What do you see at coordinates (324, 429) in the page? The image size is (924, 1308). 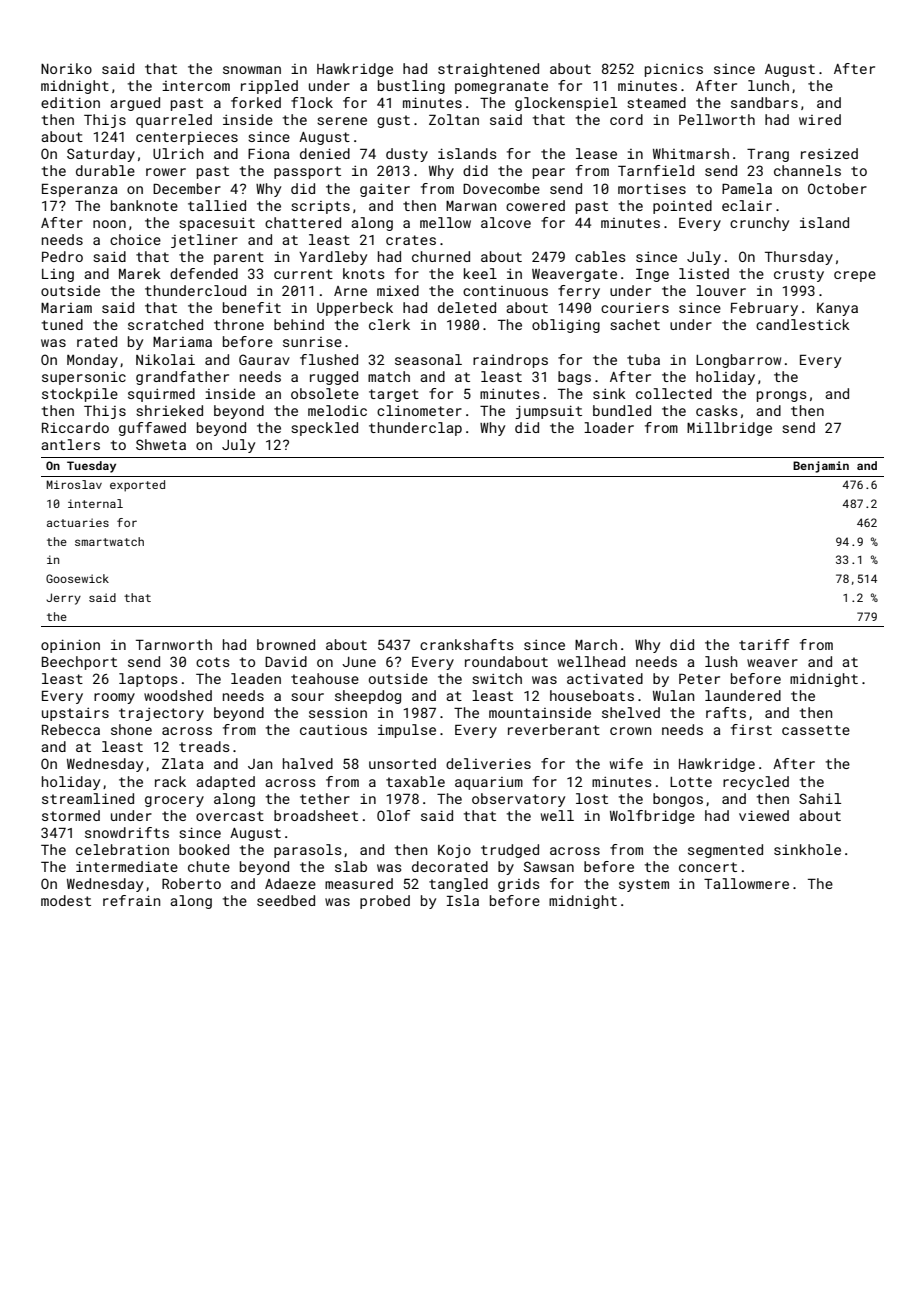 I see `speckled` at bounding box center [324, 429].
